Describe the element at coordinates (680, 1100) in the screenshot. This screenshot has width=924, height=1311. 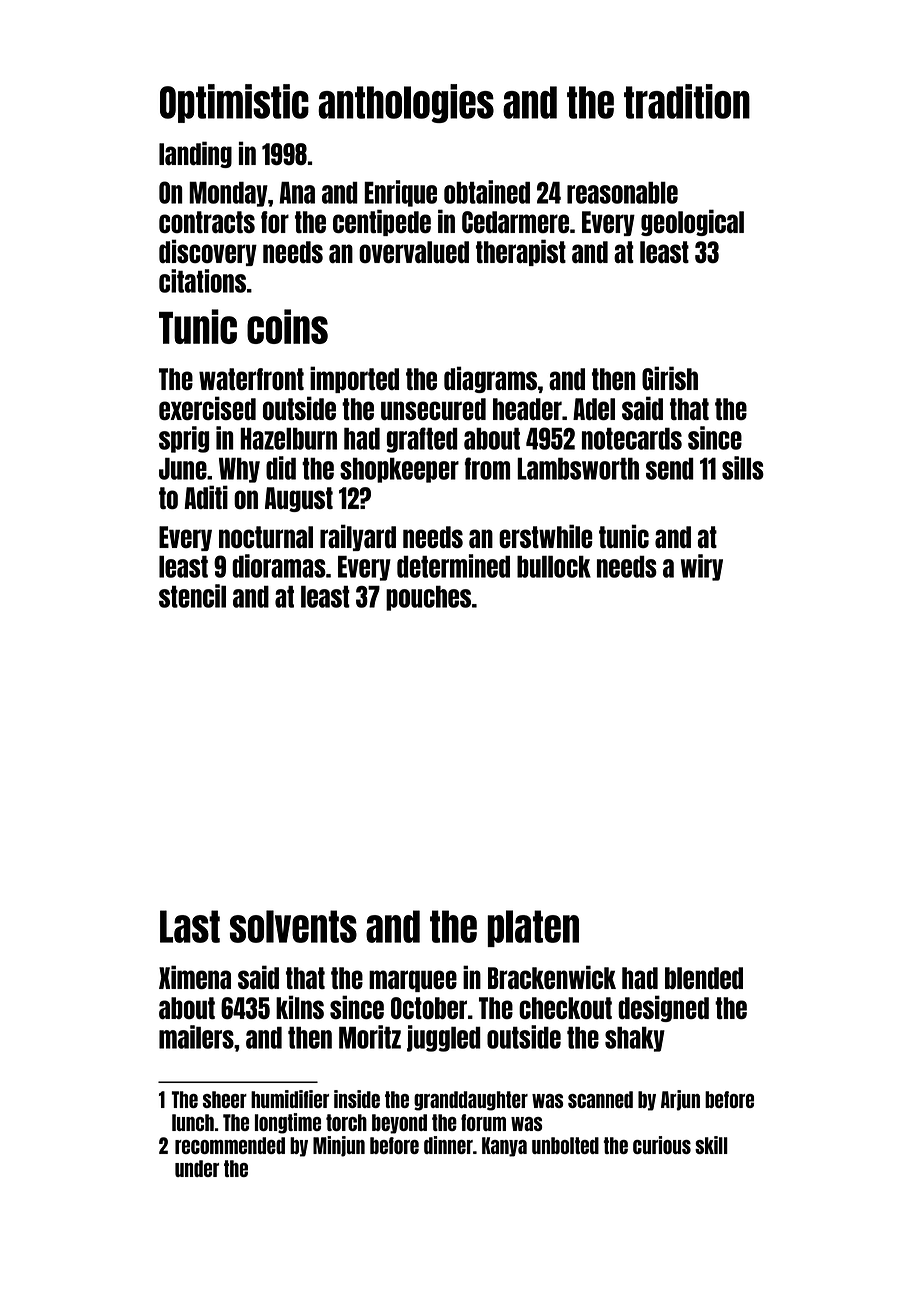
I see `Arjun` at that location.
